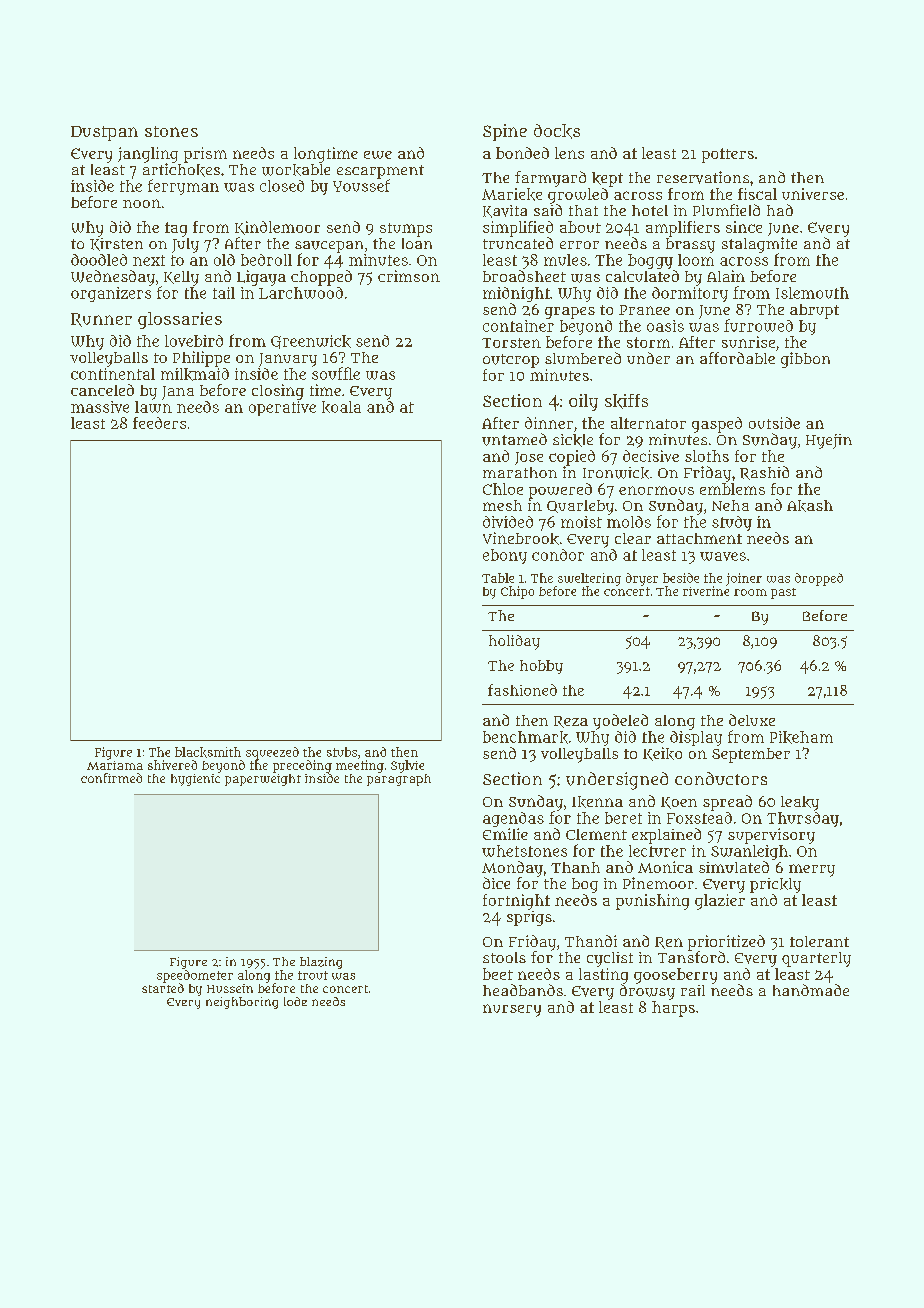 The image size is (924, 1308). What do you see at coordinates (512, 1010) in the screenshot?
I see `nursery` at bounding box center [512, 1010].
